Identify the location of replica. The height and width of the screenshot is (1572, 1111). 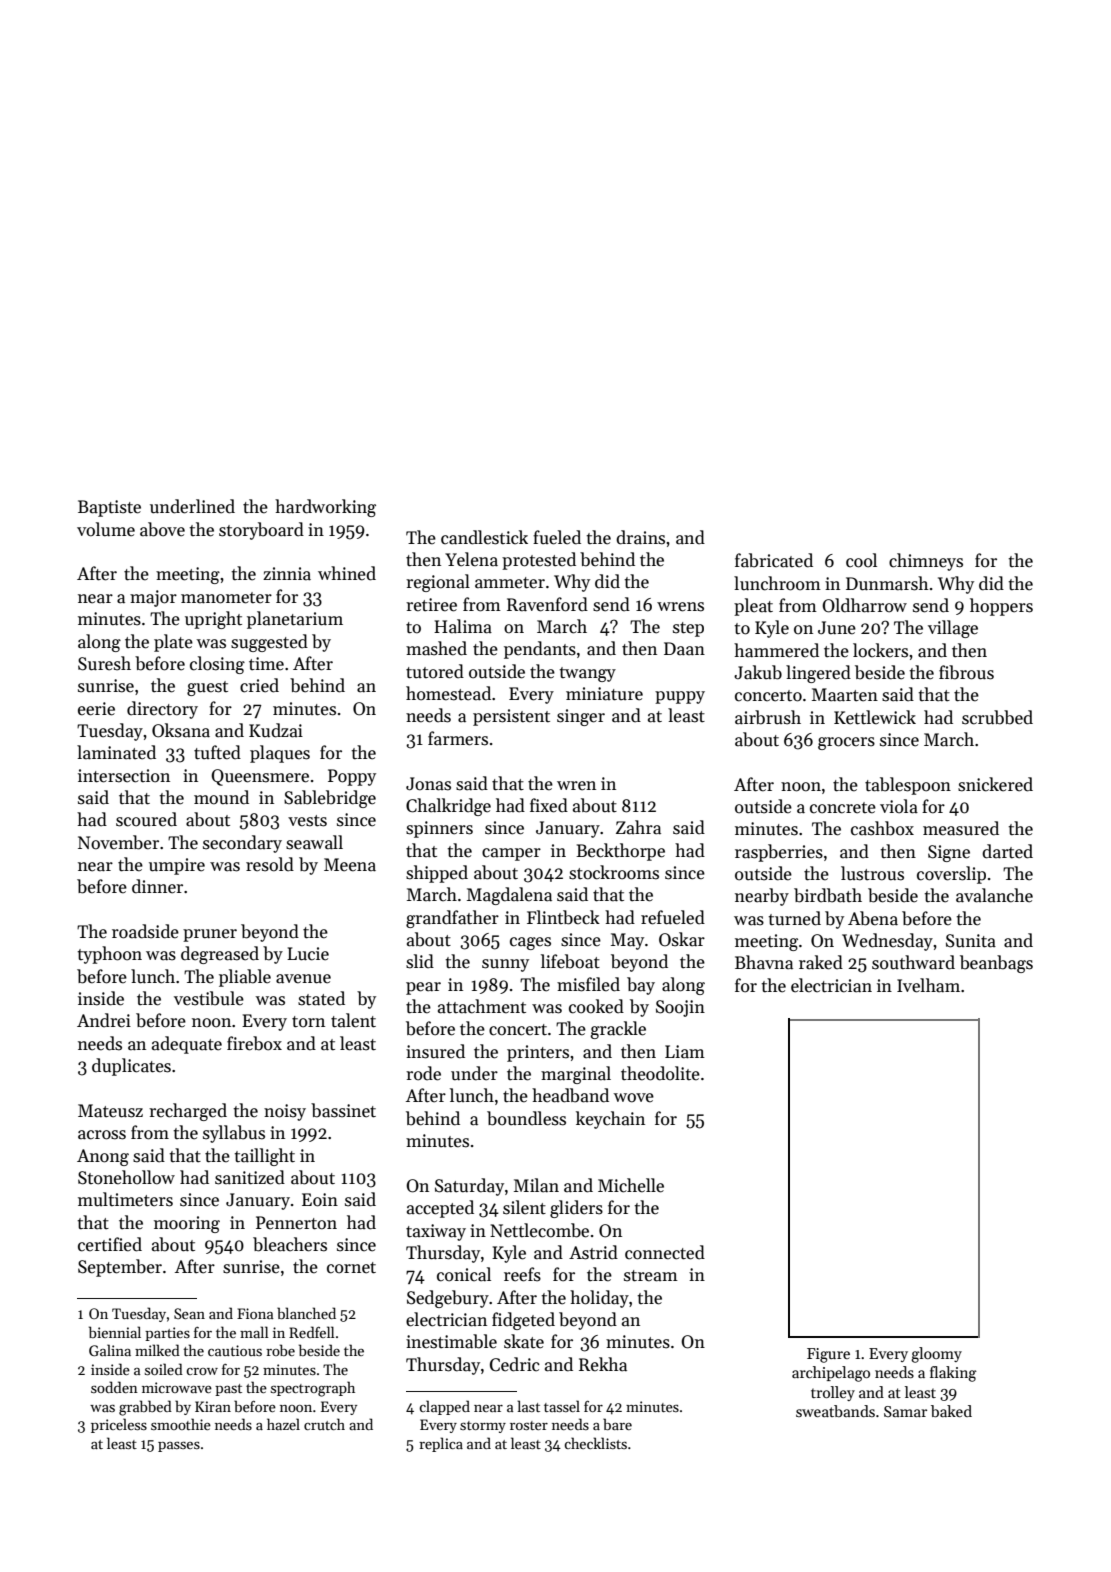
(441, 1444).
